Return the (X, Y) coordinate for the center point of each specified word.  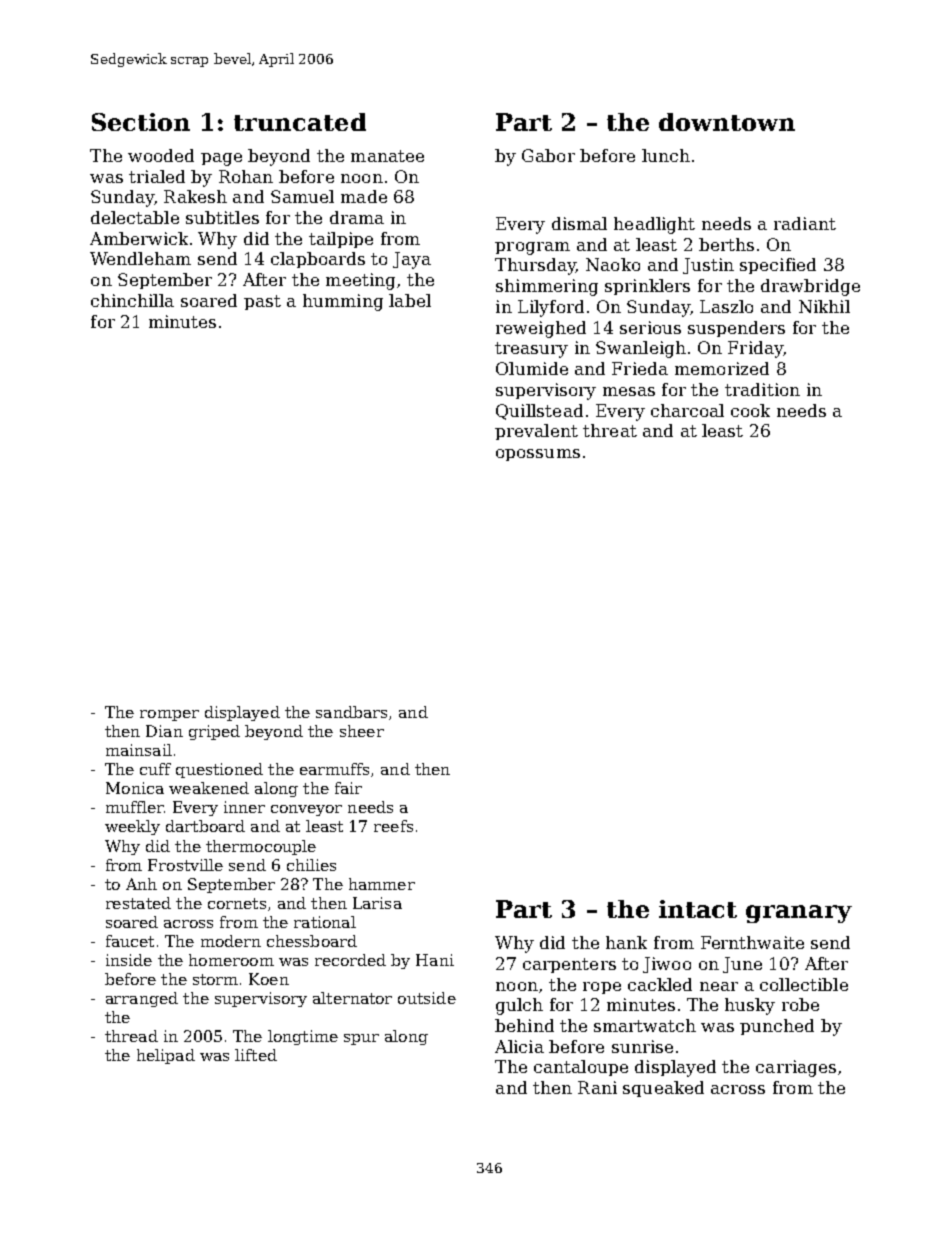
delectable (135, 217)
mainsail (139, 750)
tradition (762, 389)
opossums (538, 455)
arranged (142, 999)
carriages (796, 1068)
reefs (393, 826)
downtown (727, 122)
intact (698, 909)
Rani (597, 1087)
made (364, 196)
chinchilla (132, 300)
